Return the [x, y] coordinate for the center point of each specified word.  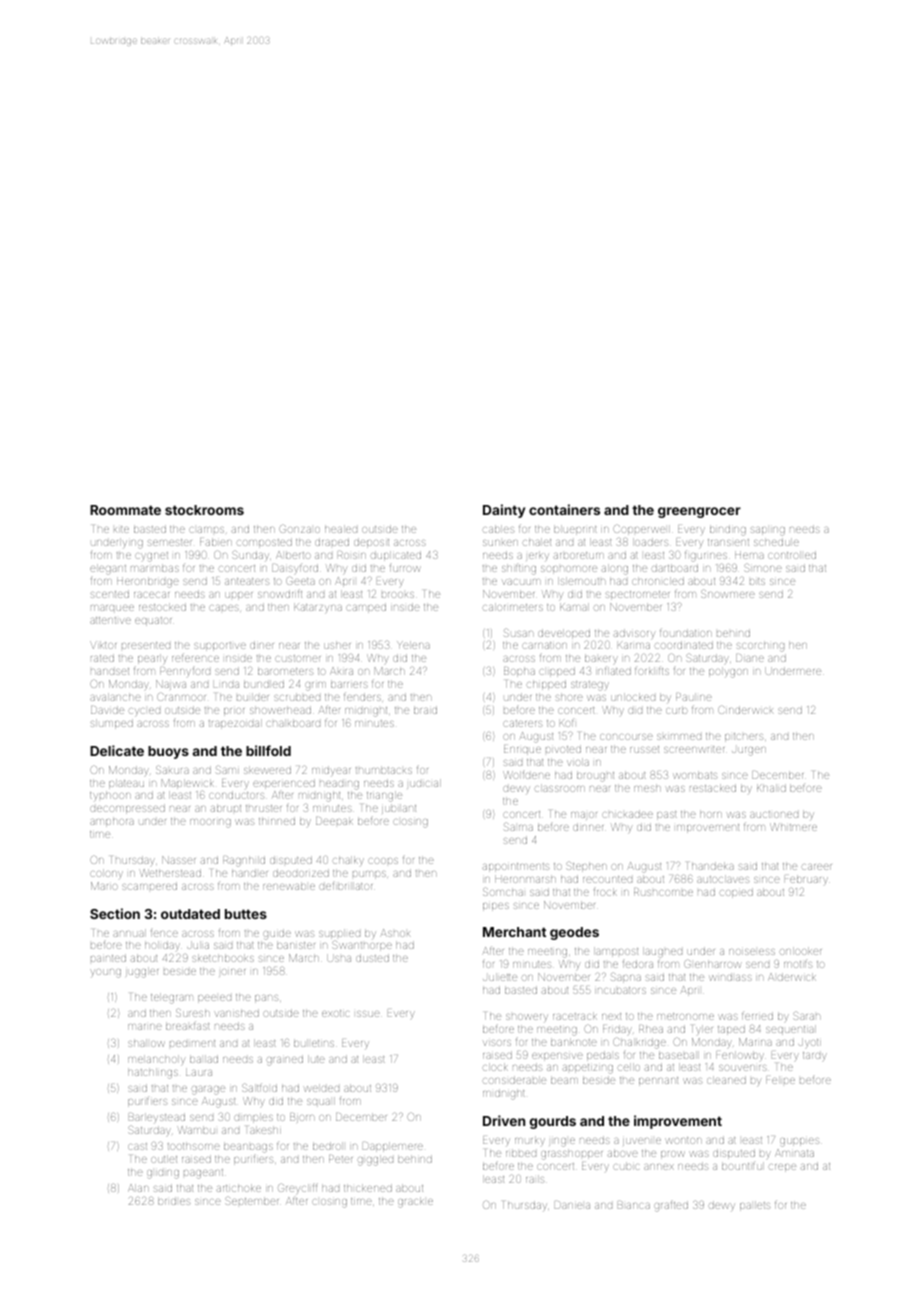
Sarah [806, 1016]
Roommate [125, 510]
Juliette [500, 977]
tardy [815, 1056]
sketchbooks [223, 958]
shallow [146, 1043]
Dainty [504, 511]
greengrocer [699, 512]
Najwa [171, 685]
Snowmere [728, 593]
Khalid [771, 788]
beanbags [248, 1147]
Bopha [519, 672]
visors [497, 1043]
